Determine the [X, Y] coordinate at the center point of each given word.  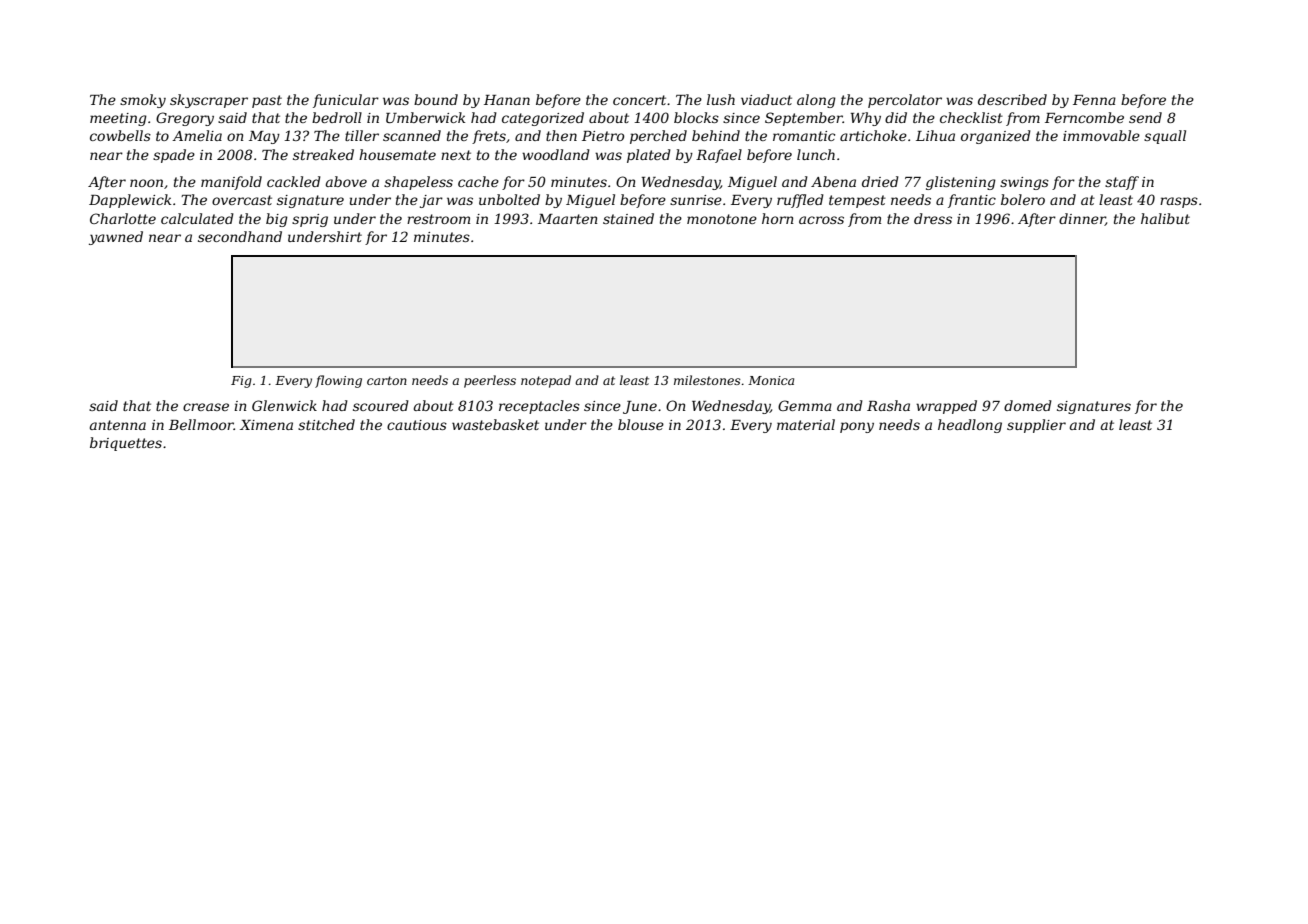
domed [1028, 405]
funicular [346, 101]
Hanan [507, 100]
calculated [197, 218]
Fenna [1094, 100]
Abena [833, 181]
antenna [118, 425]
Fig [241, 382]
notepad [546, 381]
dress [933, 218]
